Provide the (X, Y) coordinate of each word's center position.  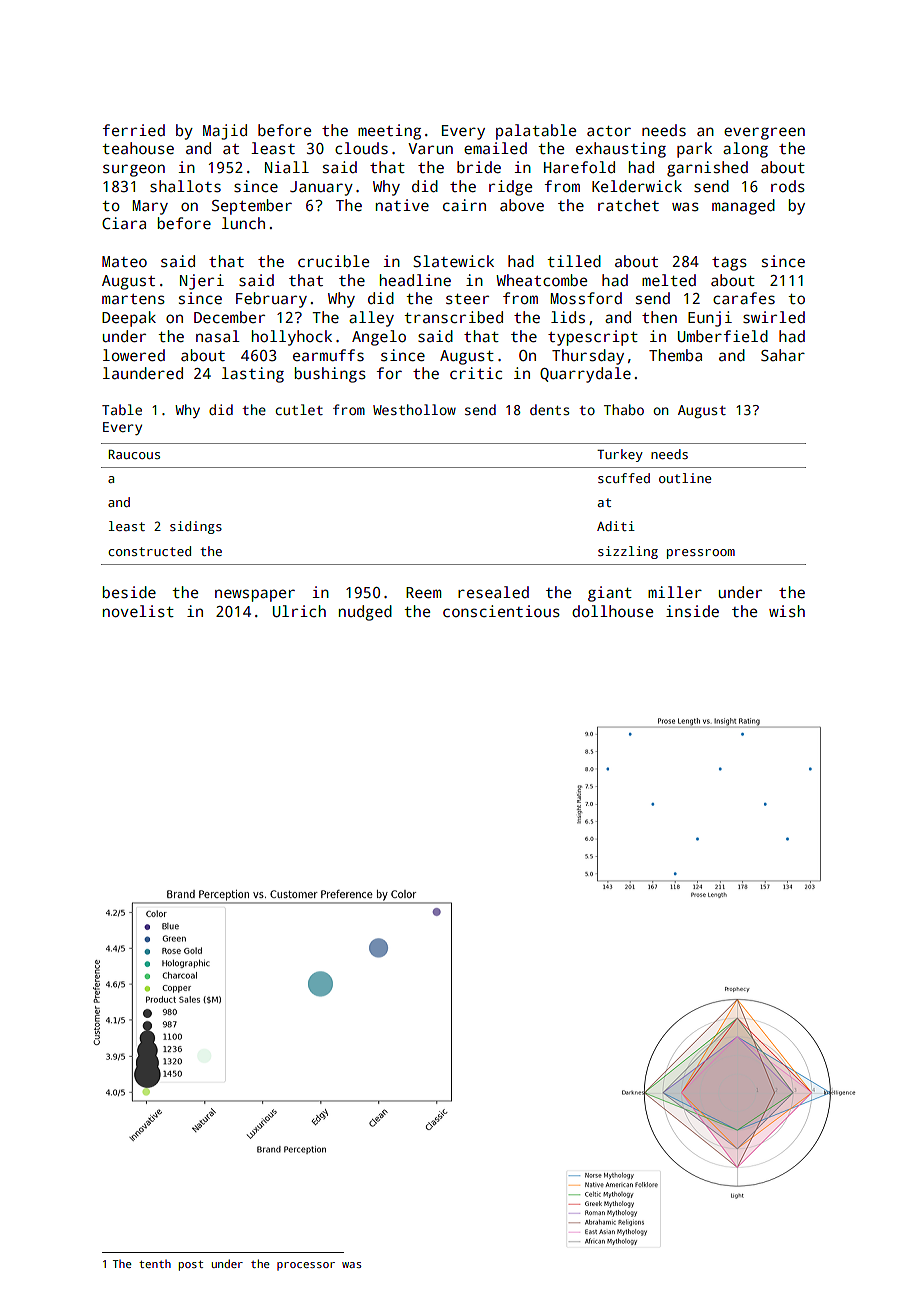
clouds (361, 148)
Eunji (710, 319)
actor (609, 131)
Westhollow (414, 409)
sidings (196, 527)
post (191, 1266)
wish (787, 611)
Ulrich (299, 611)
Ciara (124, 223)
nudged (365, 613)
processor (306, 1266)
